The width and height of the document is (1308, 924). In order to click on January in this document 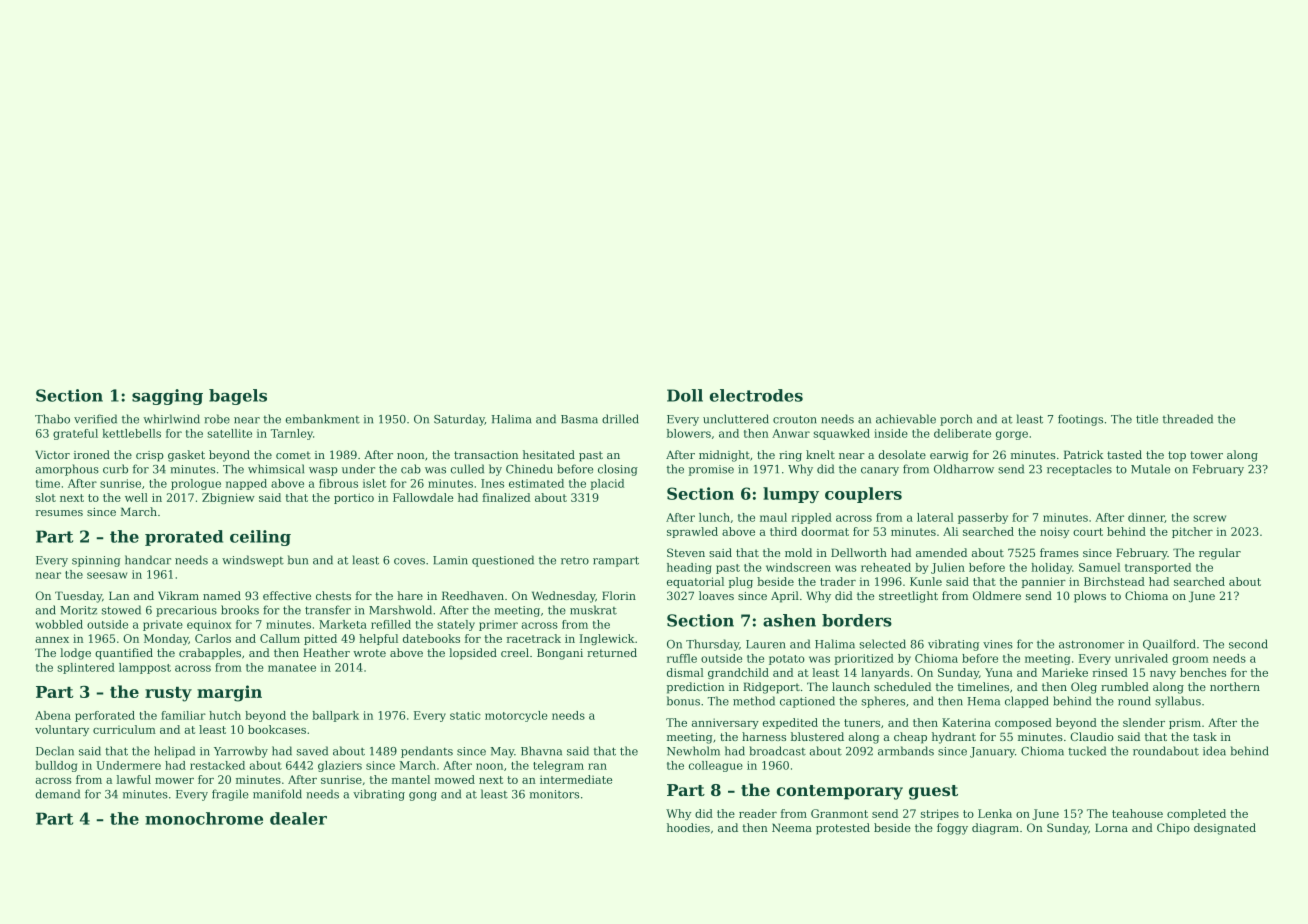, I will do `click(992, 752)`.
